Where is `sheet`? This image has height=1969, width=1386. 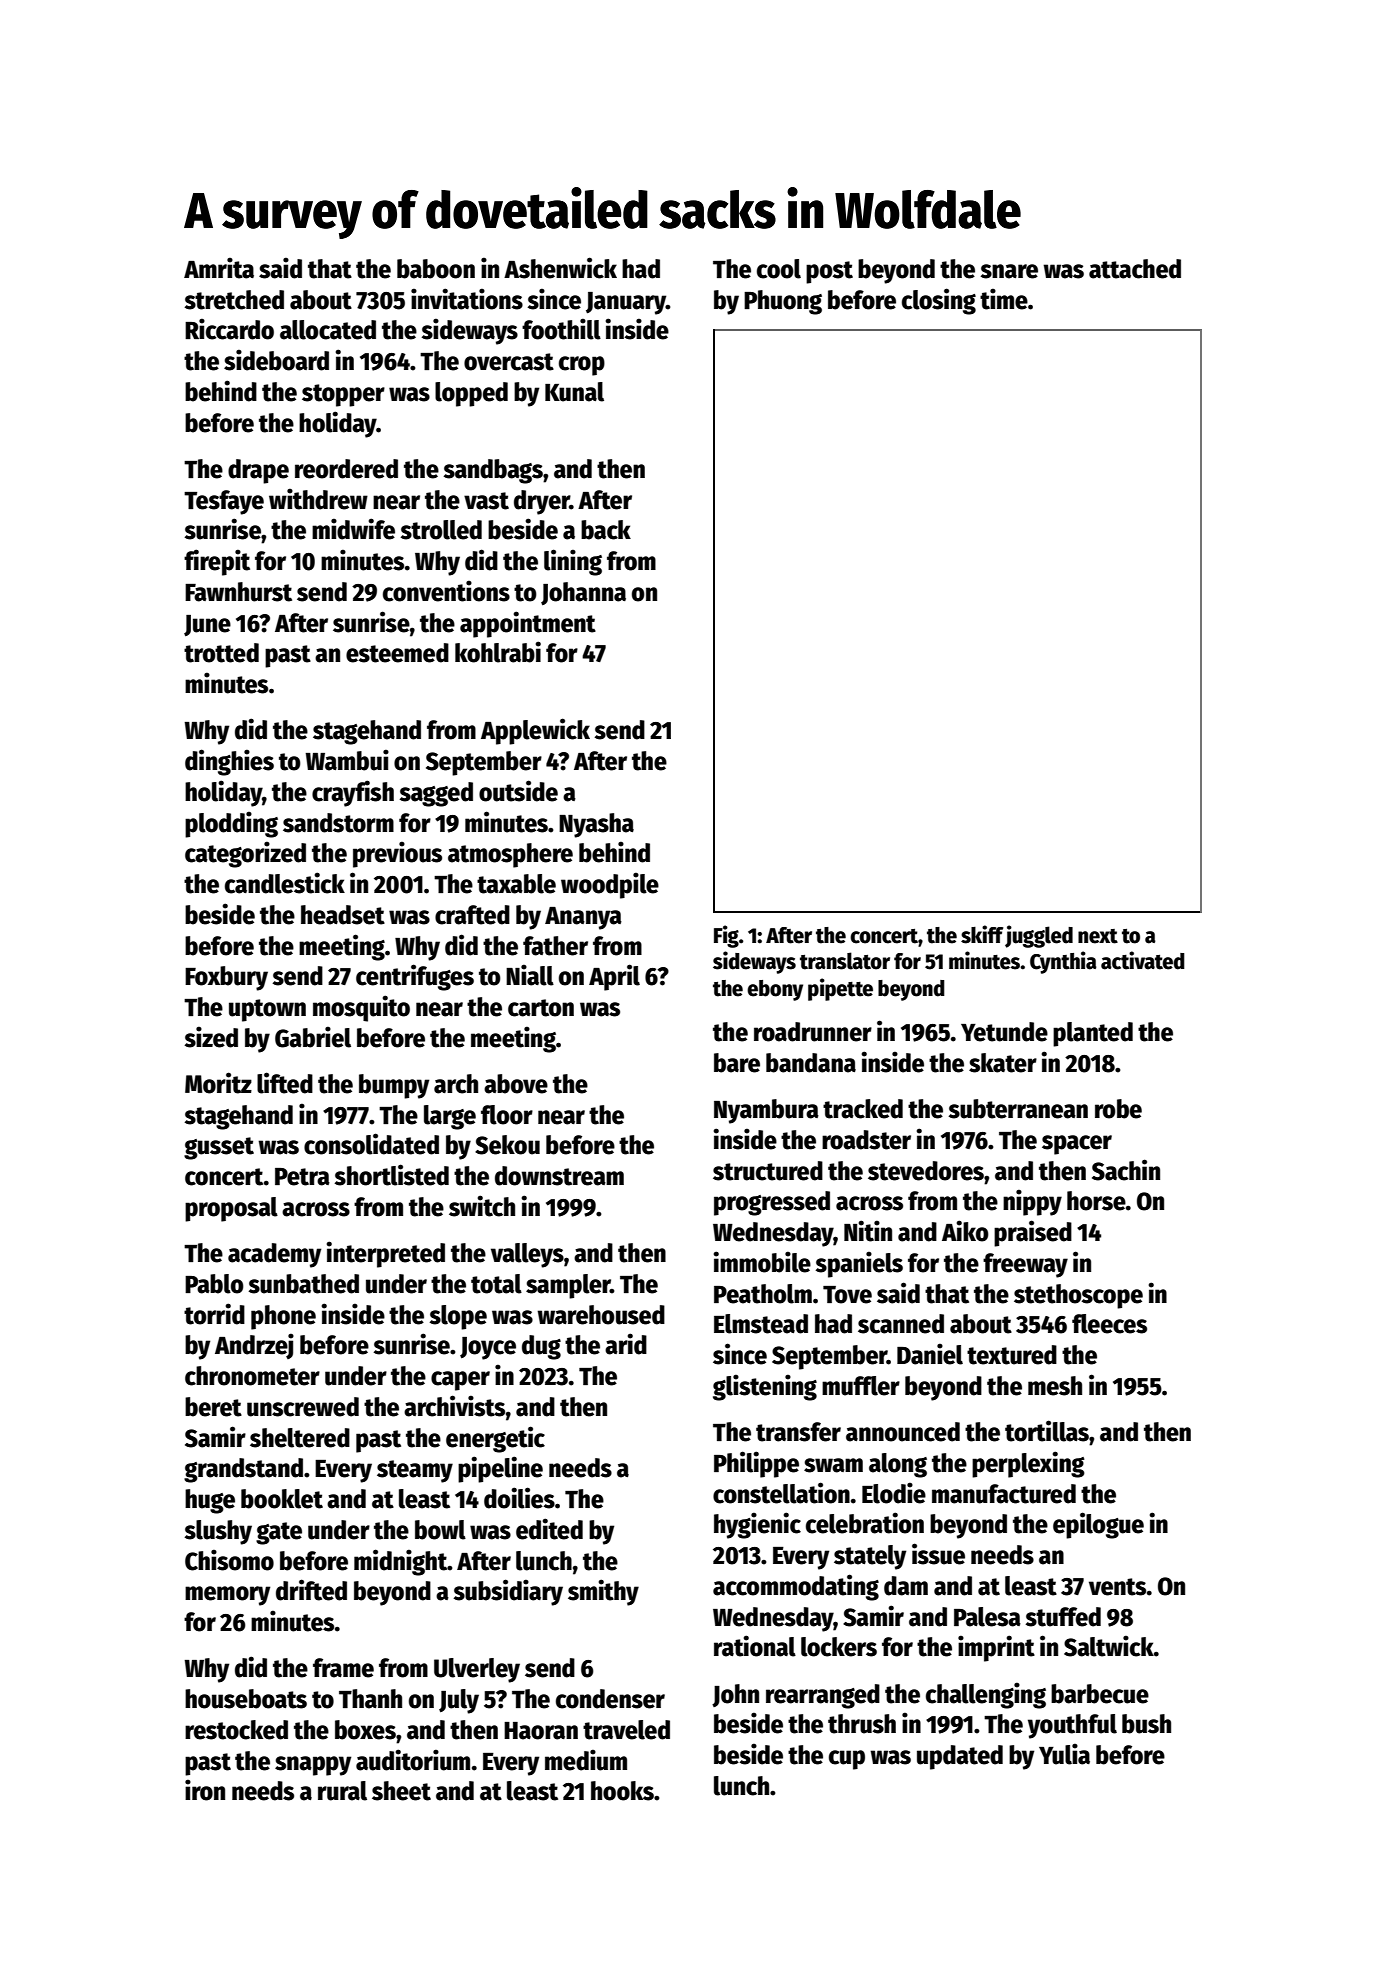 sheet is located at coordinates (401, 1791).
